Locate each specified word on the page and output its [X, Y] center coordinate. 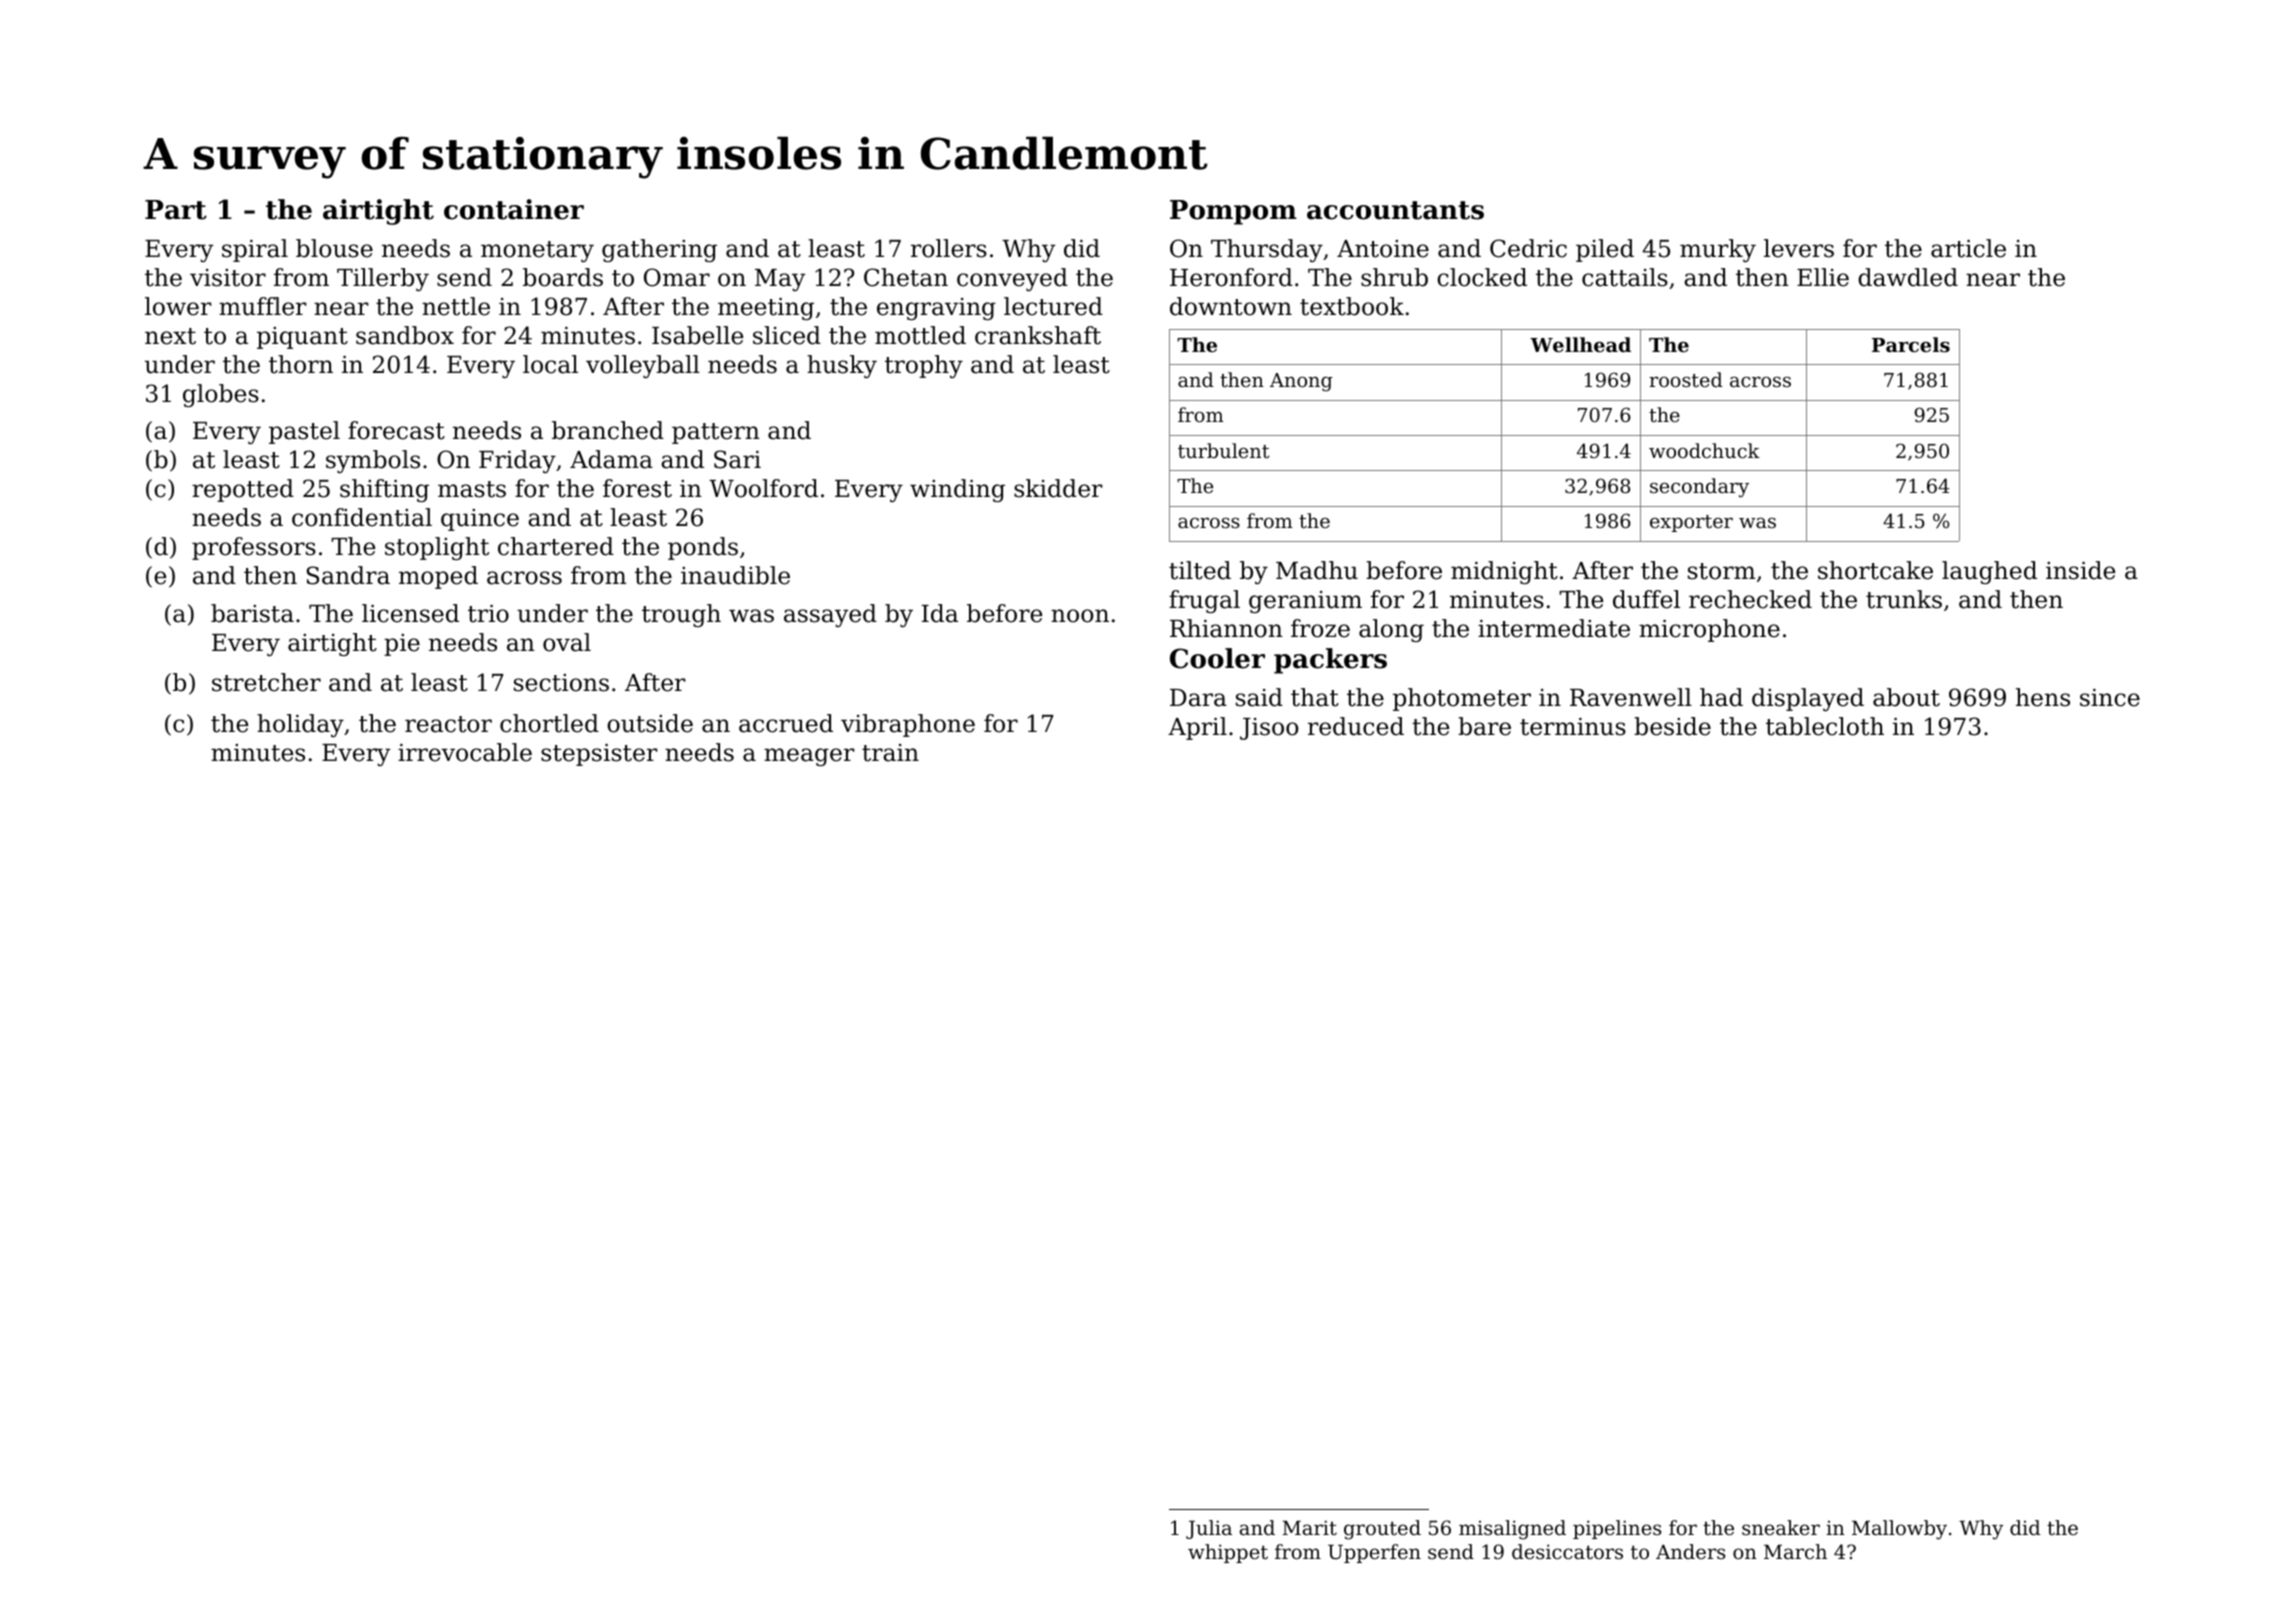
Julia [1209, 1529]
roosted [1686, 379]
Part [176, 210]
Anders [1690, 1551]
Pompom [1233, 212]
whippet [1228, 1553]
